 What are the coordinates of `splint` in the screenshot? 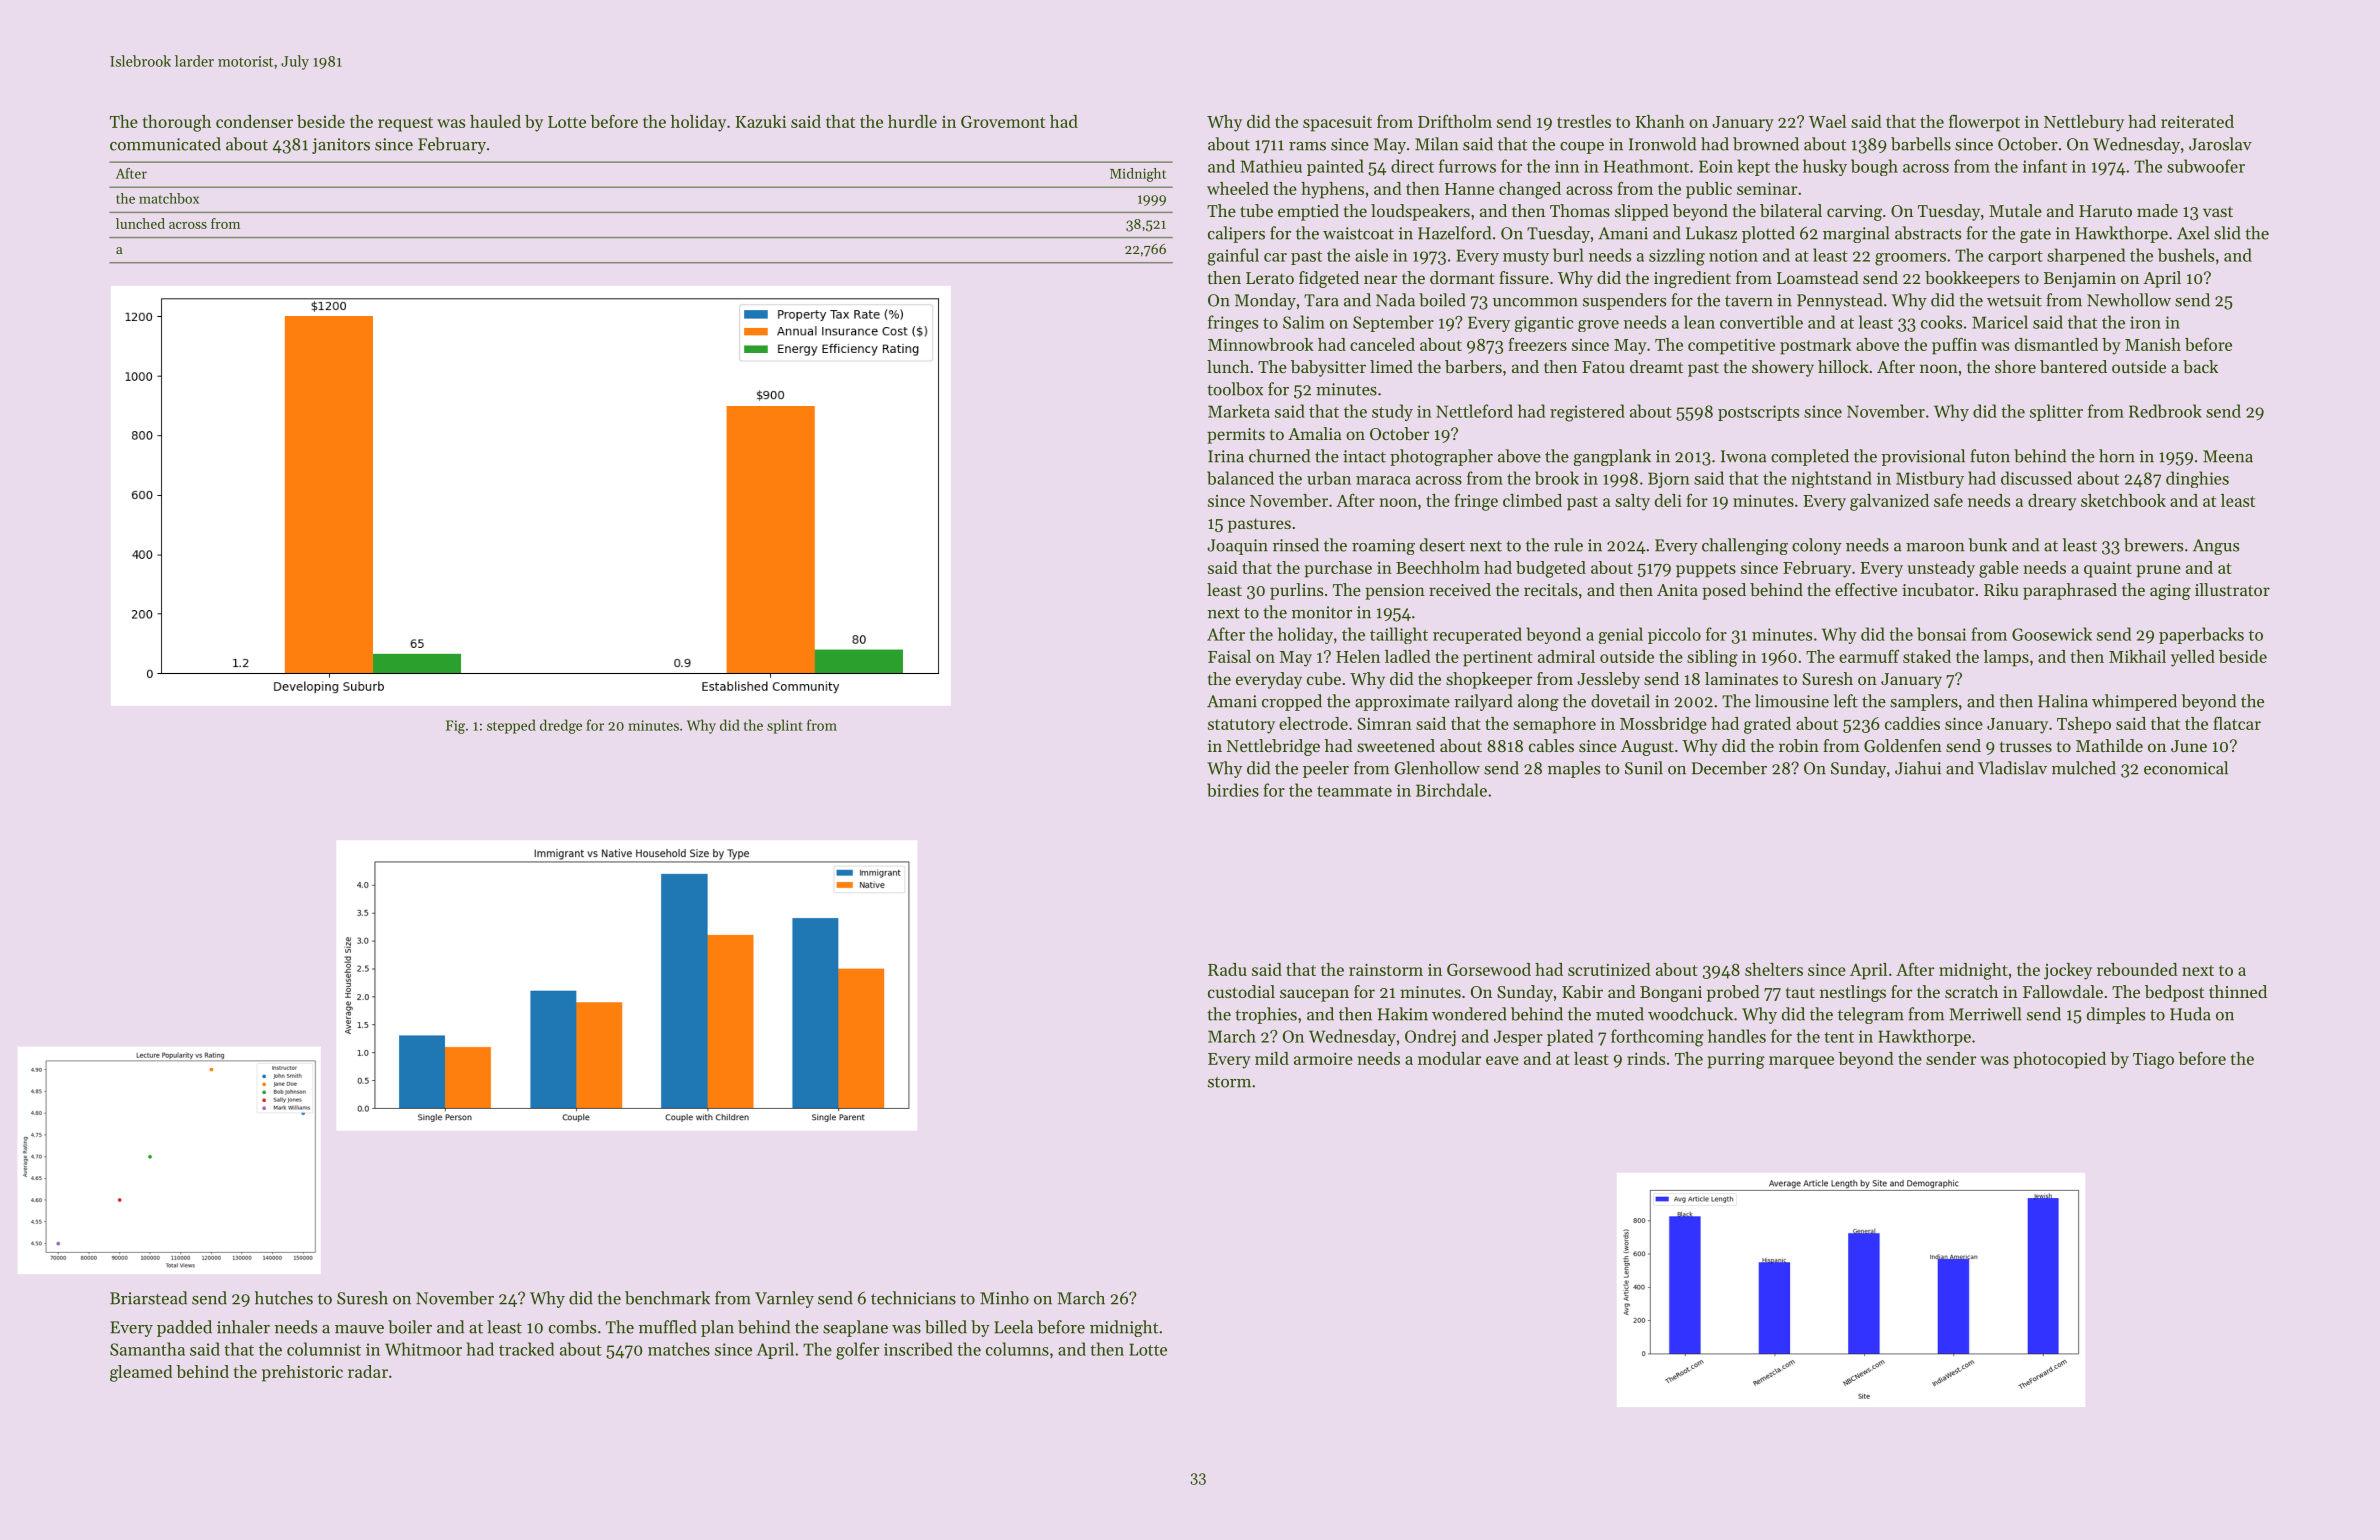 It's located at (785, 726).
